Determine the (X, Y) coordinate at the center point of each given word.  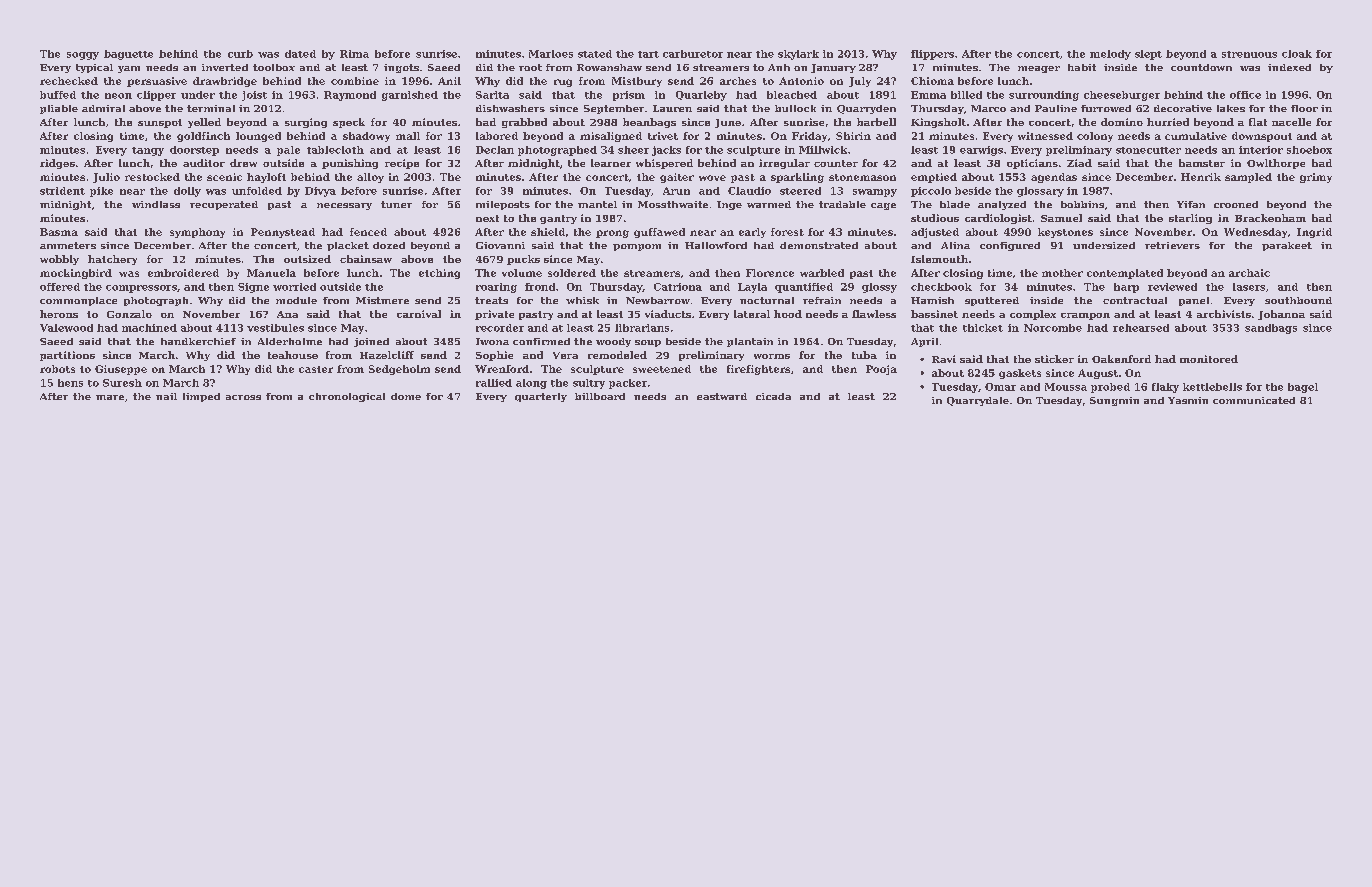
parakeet (1287, 246)
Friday (809, 137)
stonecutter (1148, 150)
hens (70, 383)
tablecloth (335, 150)
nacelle (1291, 122)
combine (355, 81)
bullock (795, 108)
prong (612, 234)
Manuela (271, 273)
